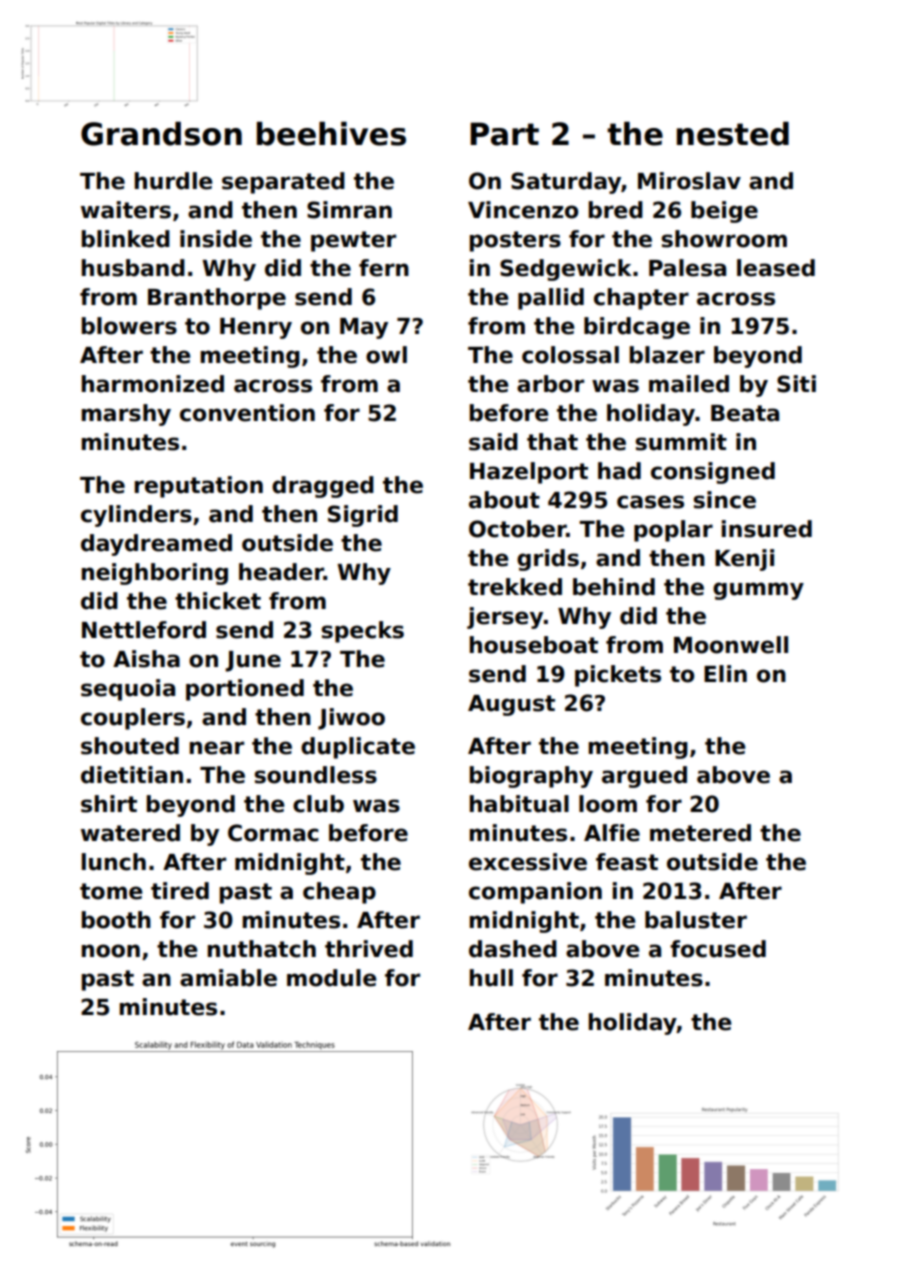  I want to click on Sedgewick, so click(566, 270).
